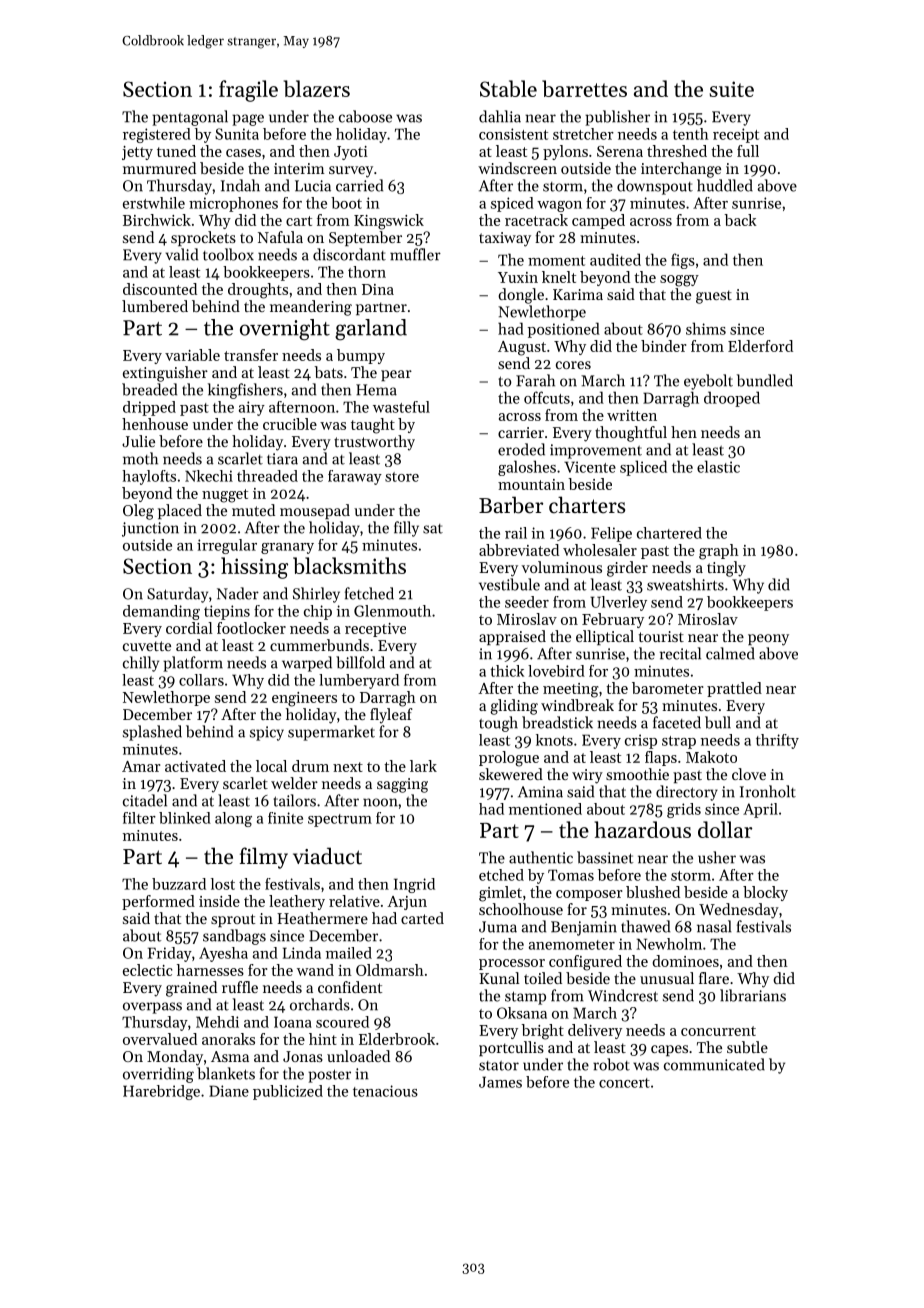 Image resolution: width=924 pixels, height=1308 pixels. Describe the element at coordinates (160, 1039) in the document. I see `overvalued` at that location.
